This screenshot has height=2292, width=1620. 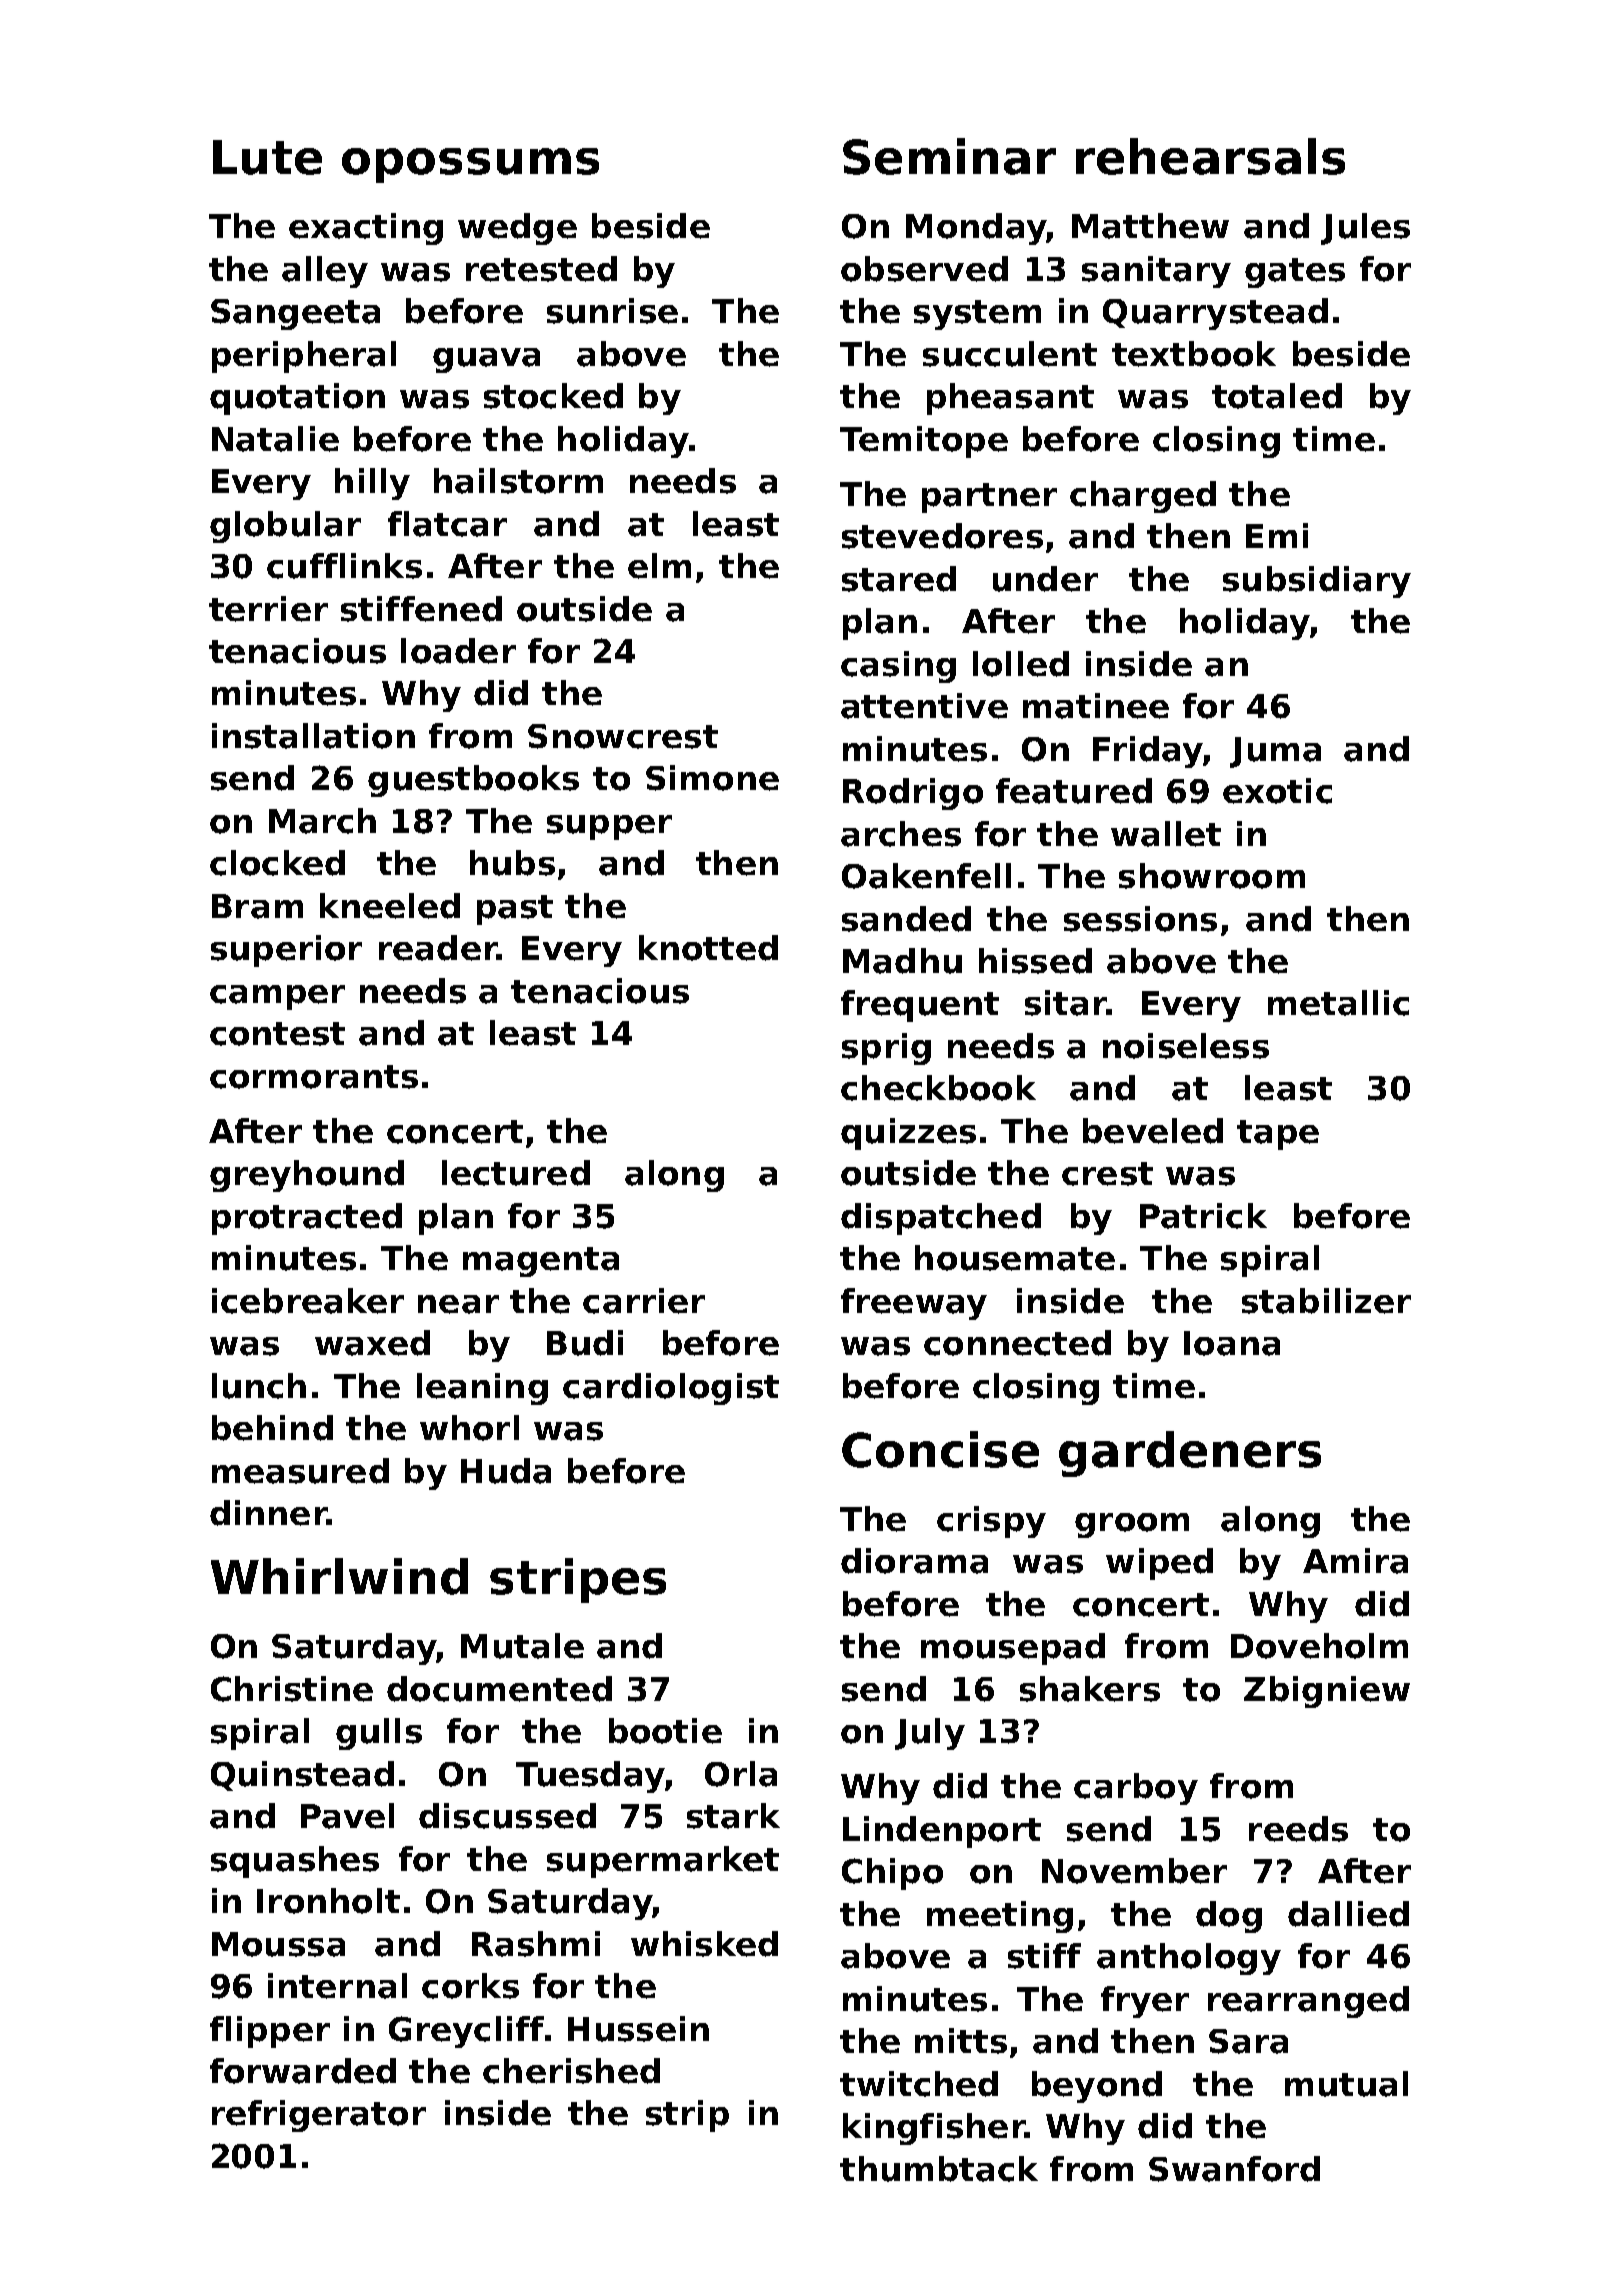 What do you see at coordinates (272, 1428) in the screenshot?
I see `behind` at bounding box center [272, 1428].
